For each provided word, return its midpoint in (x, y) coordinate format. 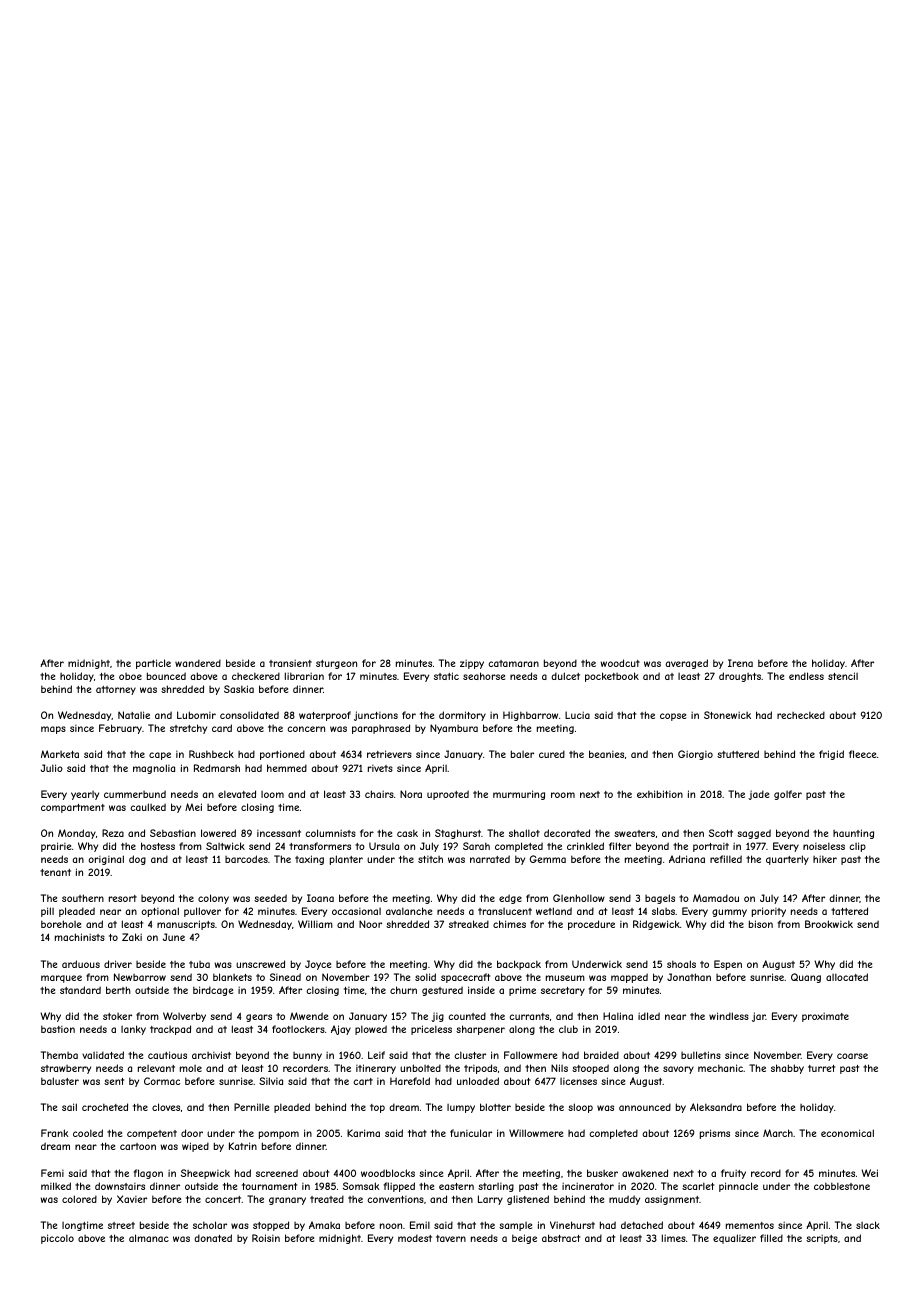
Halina (618, 1016)
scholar (210, 1225)
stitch (430, 859)
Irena (740, 663)
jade (758, 795)
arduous (81, 964)
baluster (60, 1081)
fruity (733, 1174)
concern (306, 729)
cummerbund (135, 794)
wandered (198, 663)
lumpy (461, 1108)
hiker (825, 859)
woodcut (620, 663)
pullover (202, 912)
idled (649, 1016)
